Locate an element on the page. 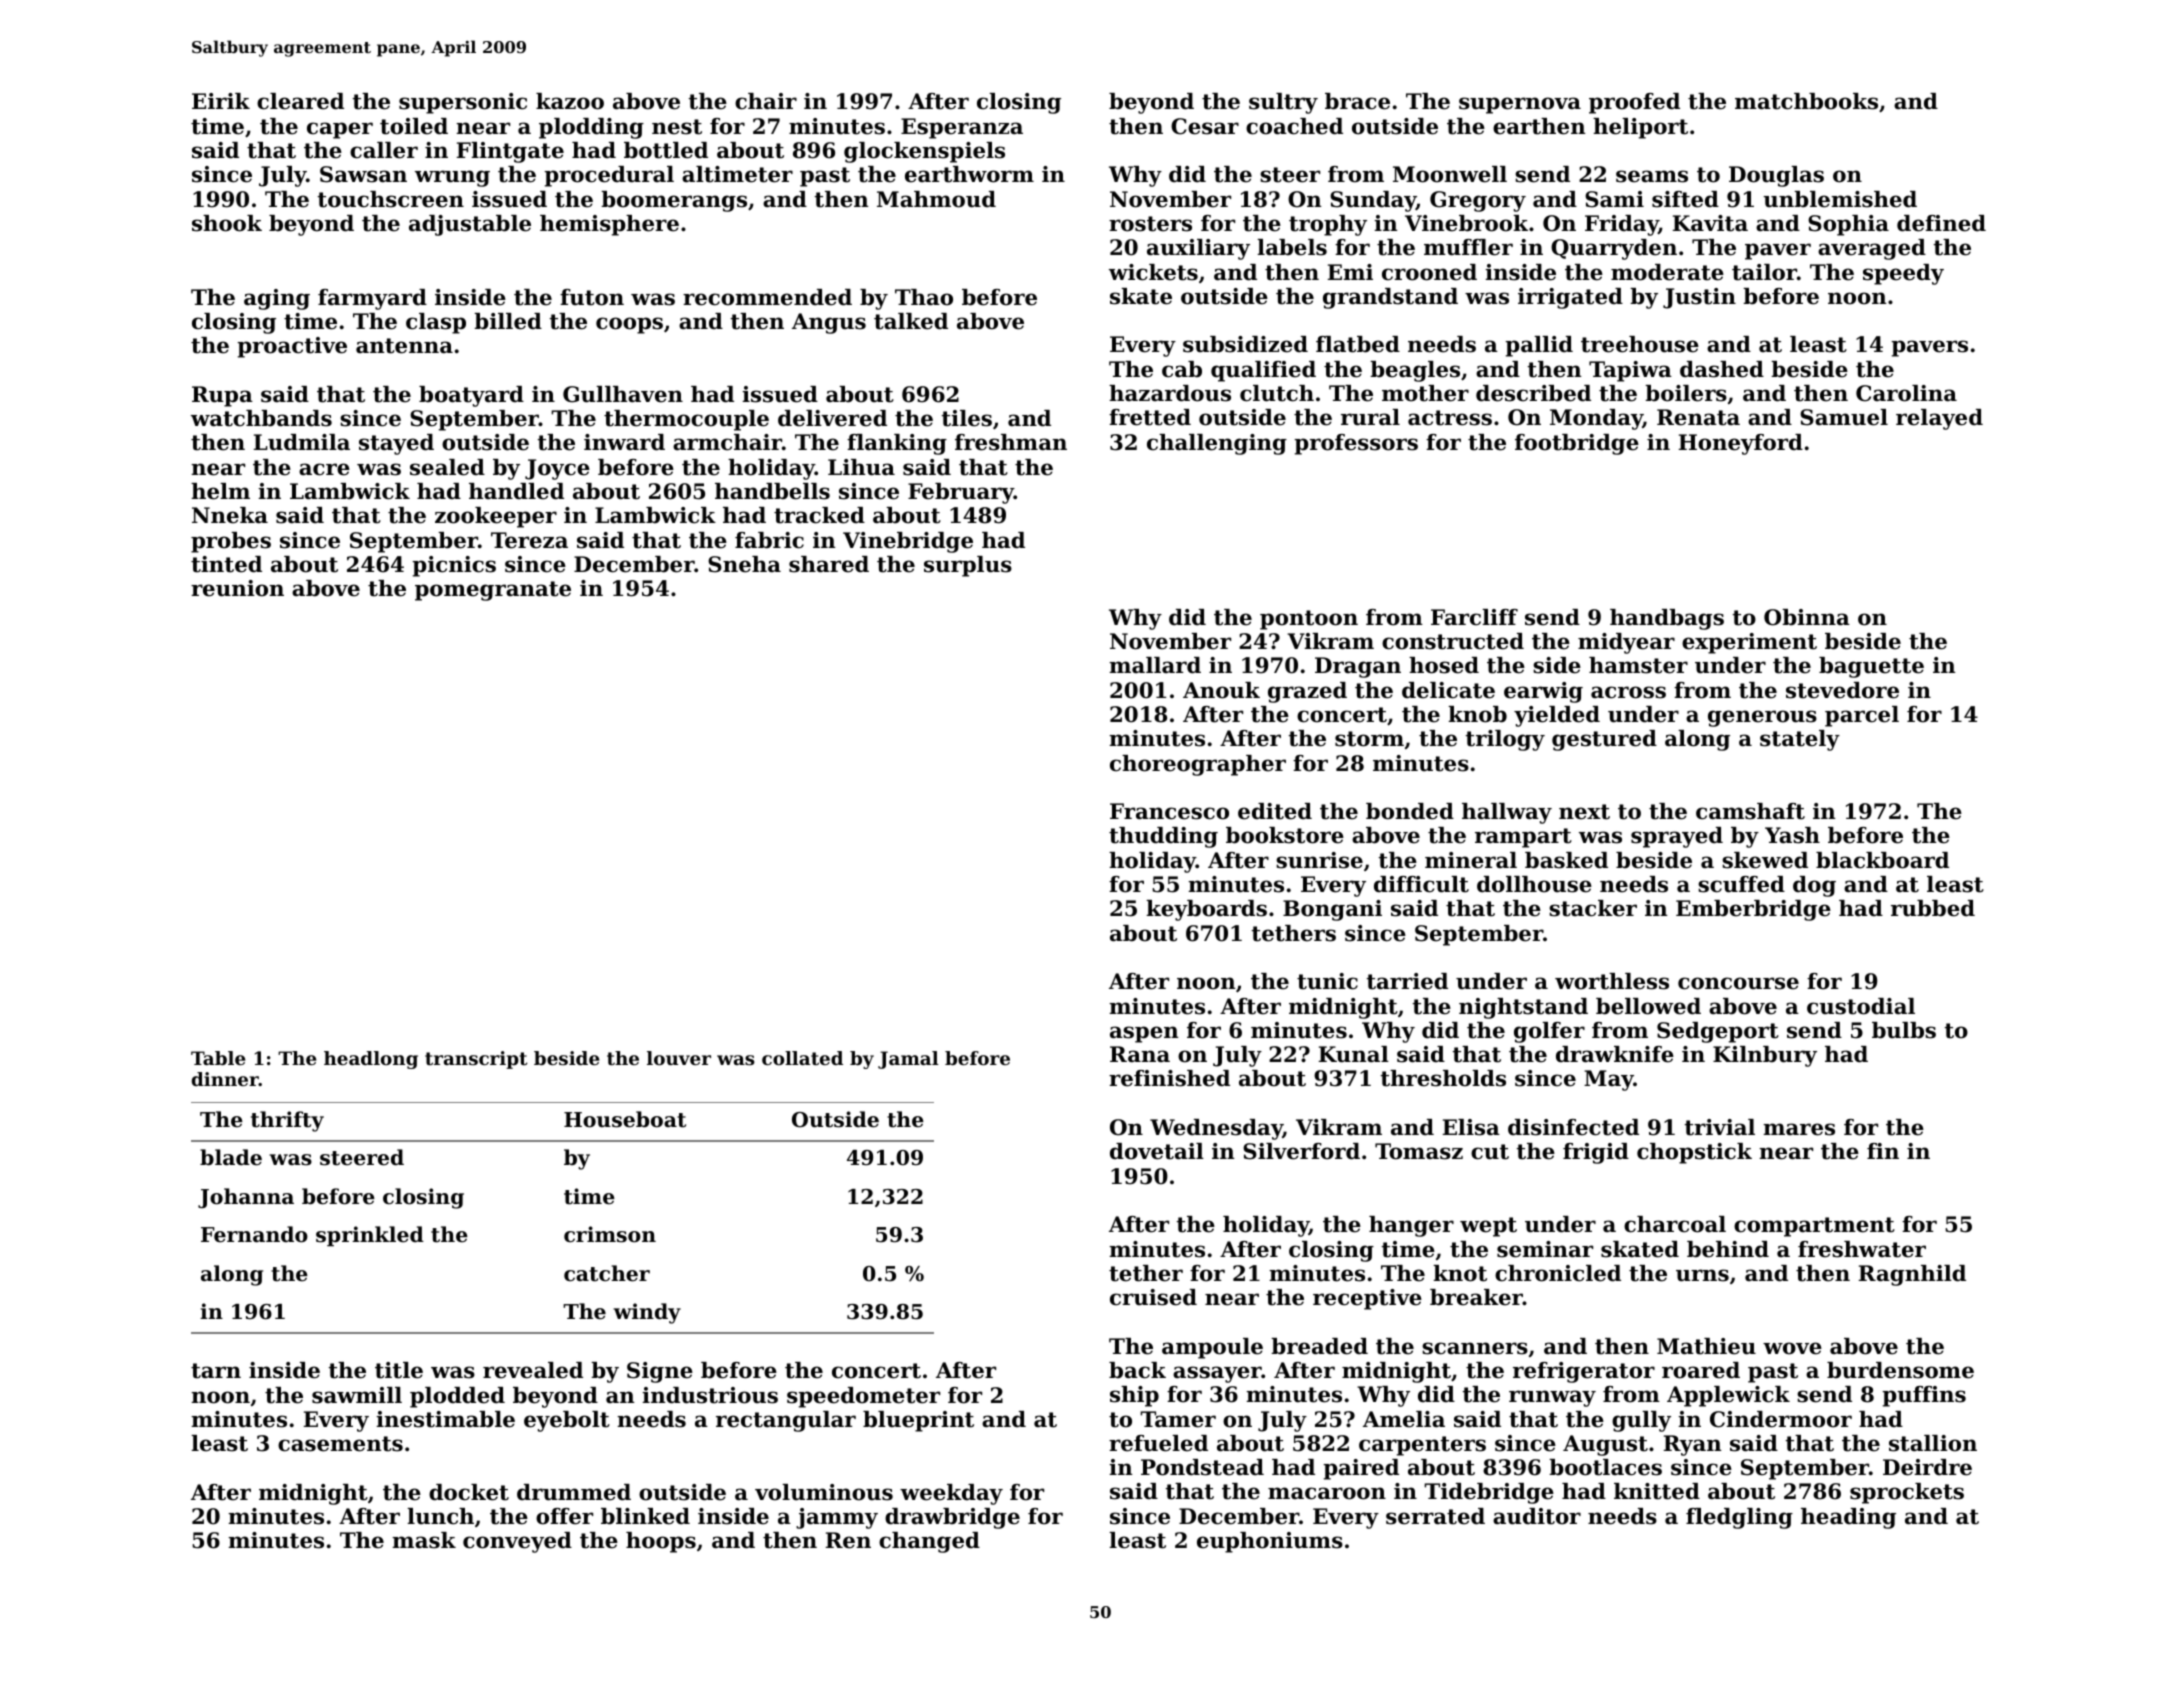  Fernando is located at coordinates (254, 1234).
